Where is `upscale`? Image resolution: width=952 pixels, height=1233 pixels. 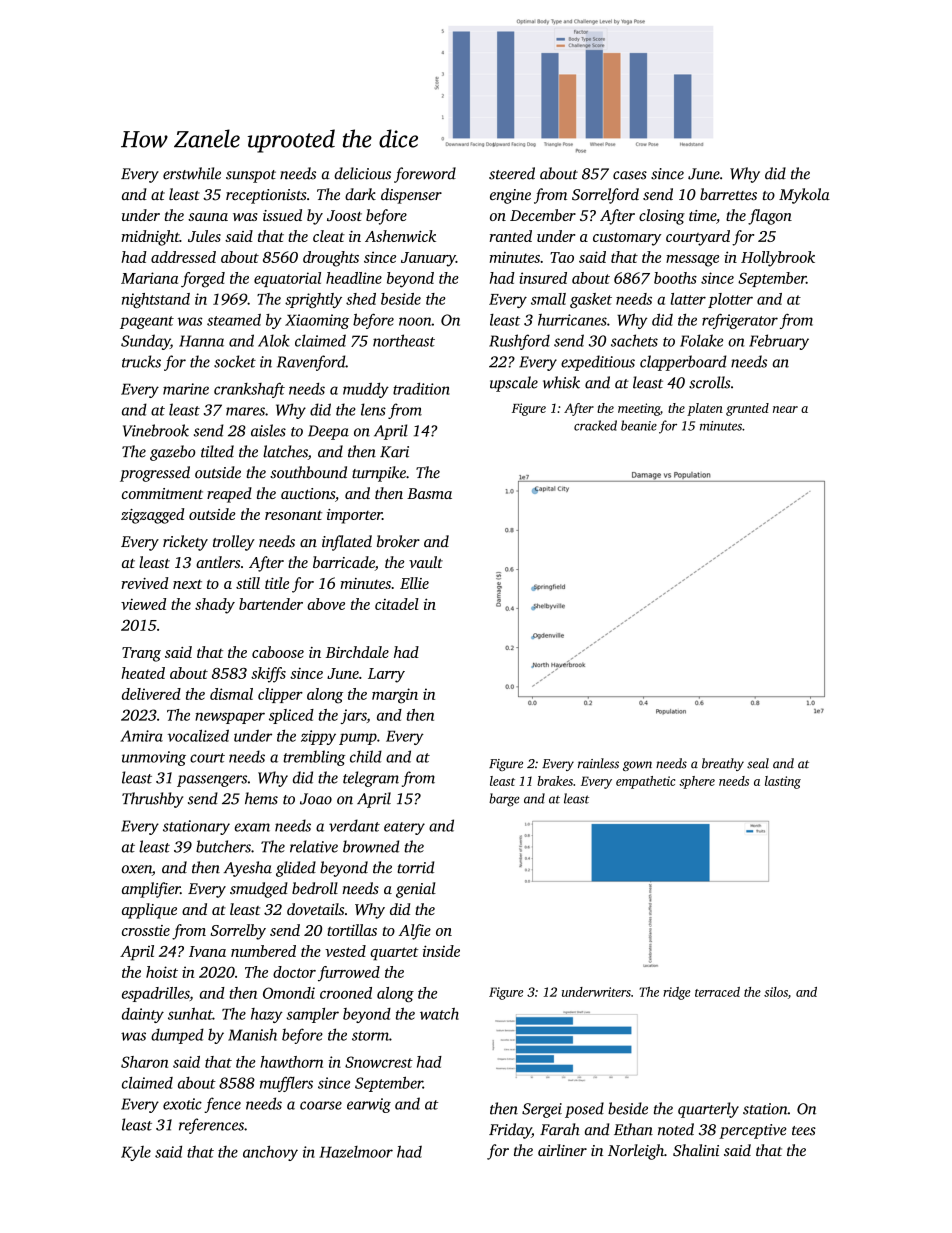
upscale is located at coordinates (514, 384).
